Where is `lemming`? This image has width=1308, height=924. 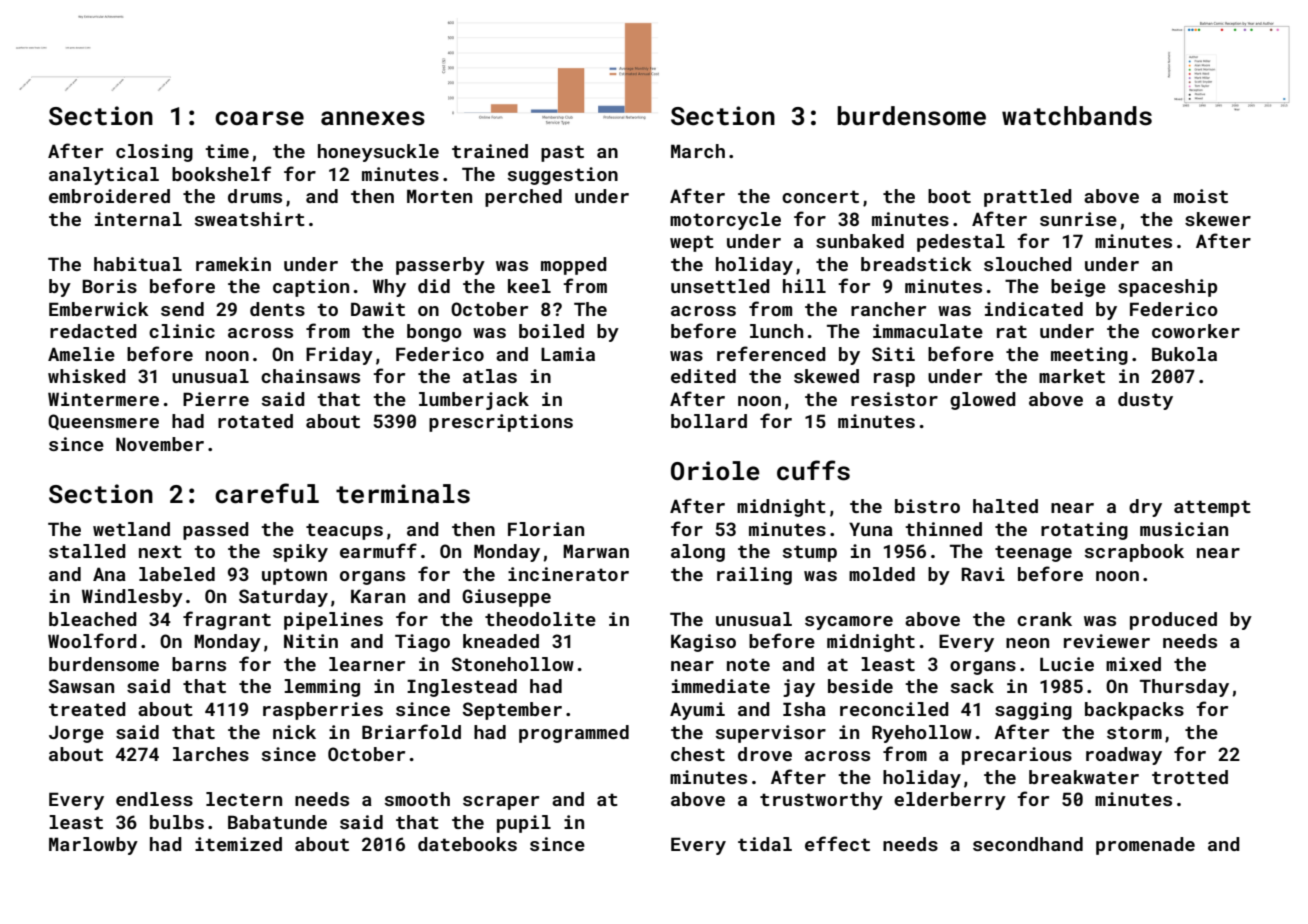 lemming is located at coordinates (322, 688).
